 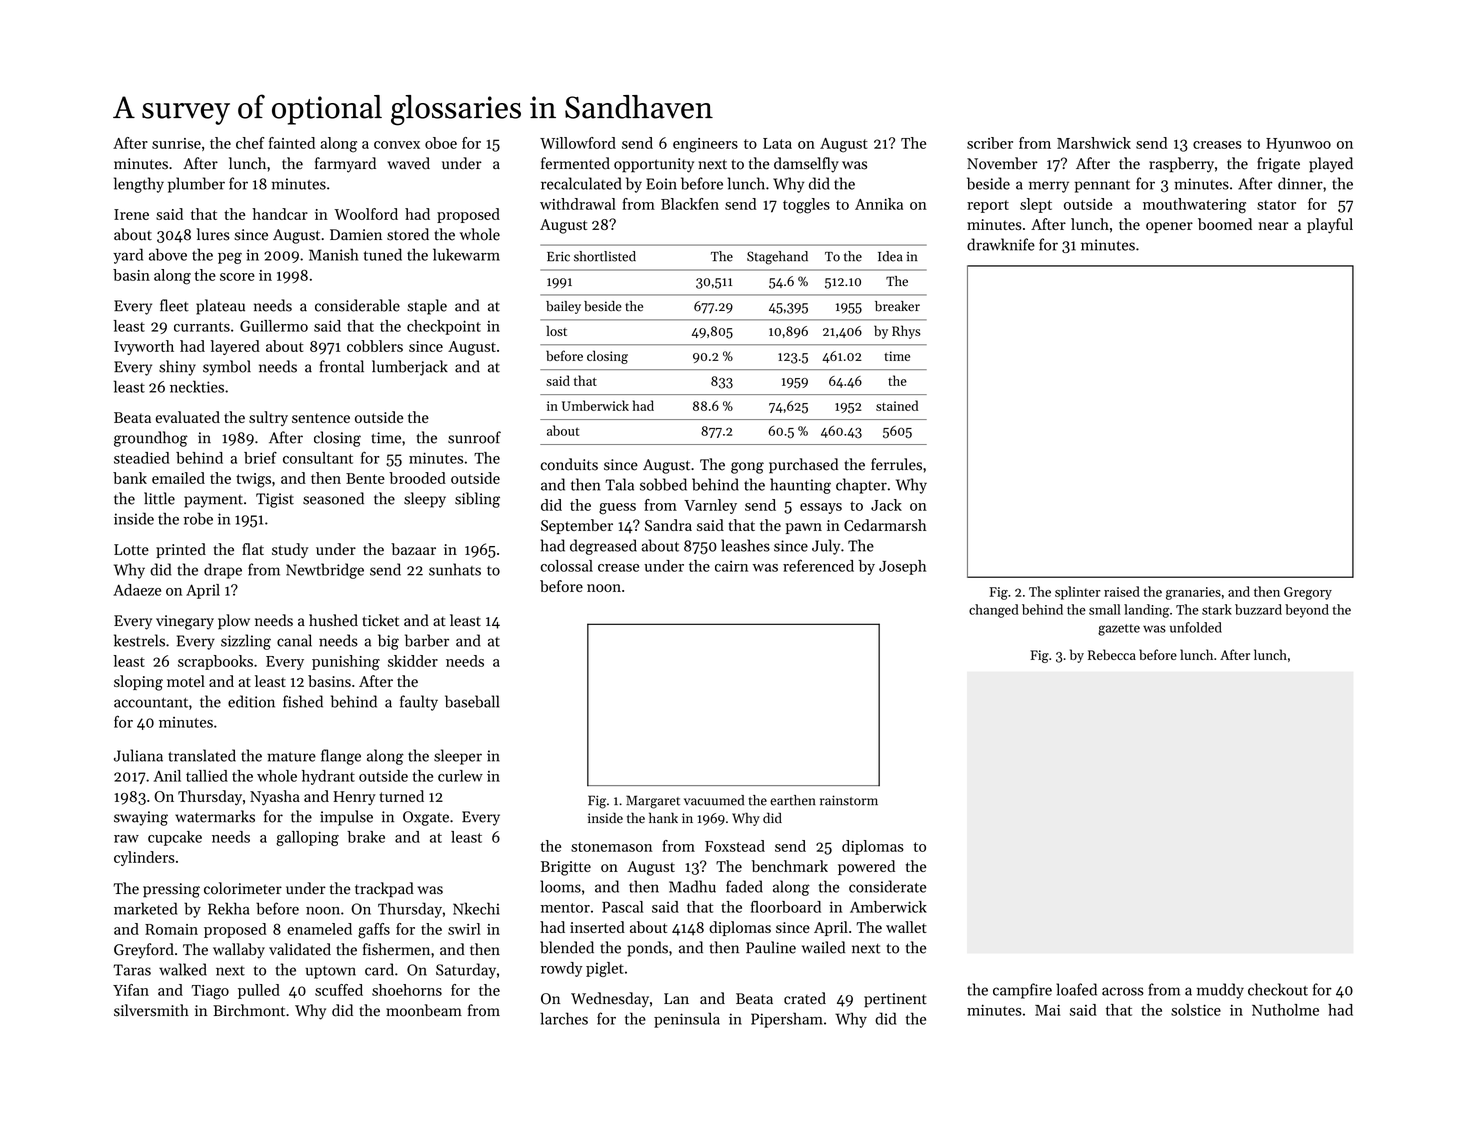 I want to click on trackpad, so click(x=384, y=890).
